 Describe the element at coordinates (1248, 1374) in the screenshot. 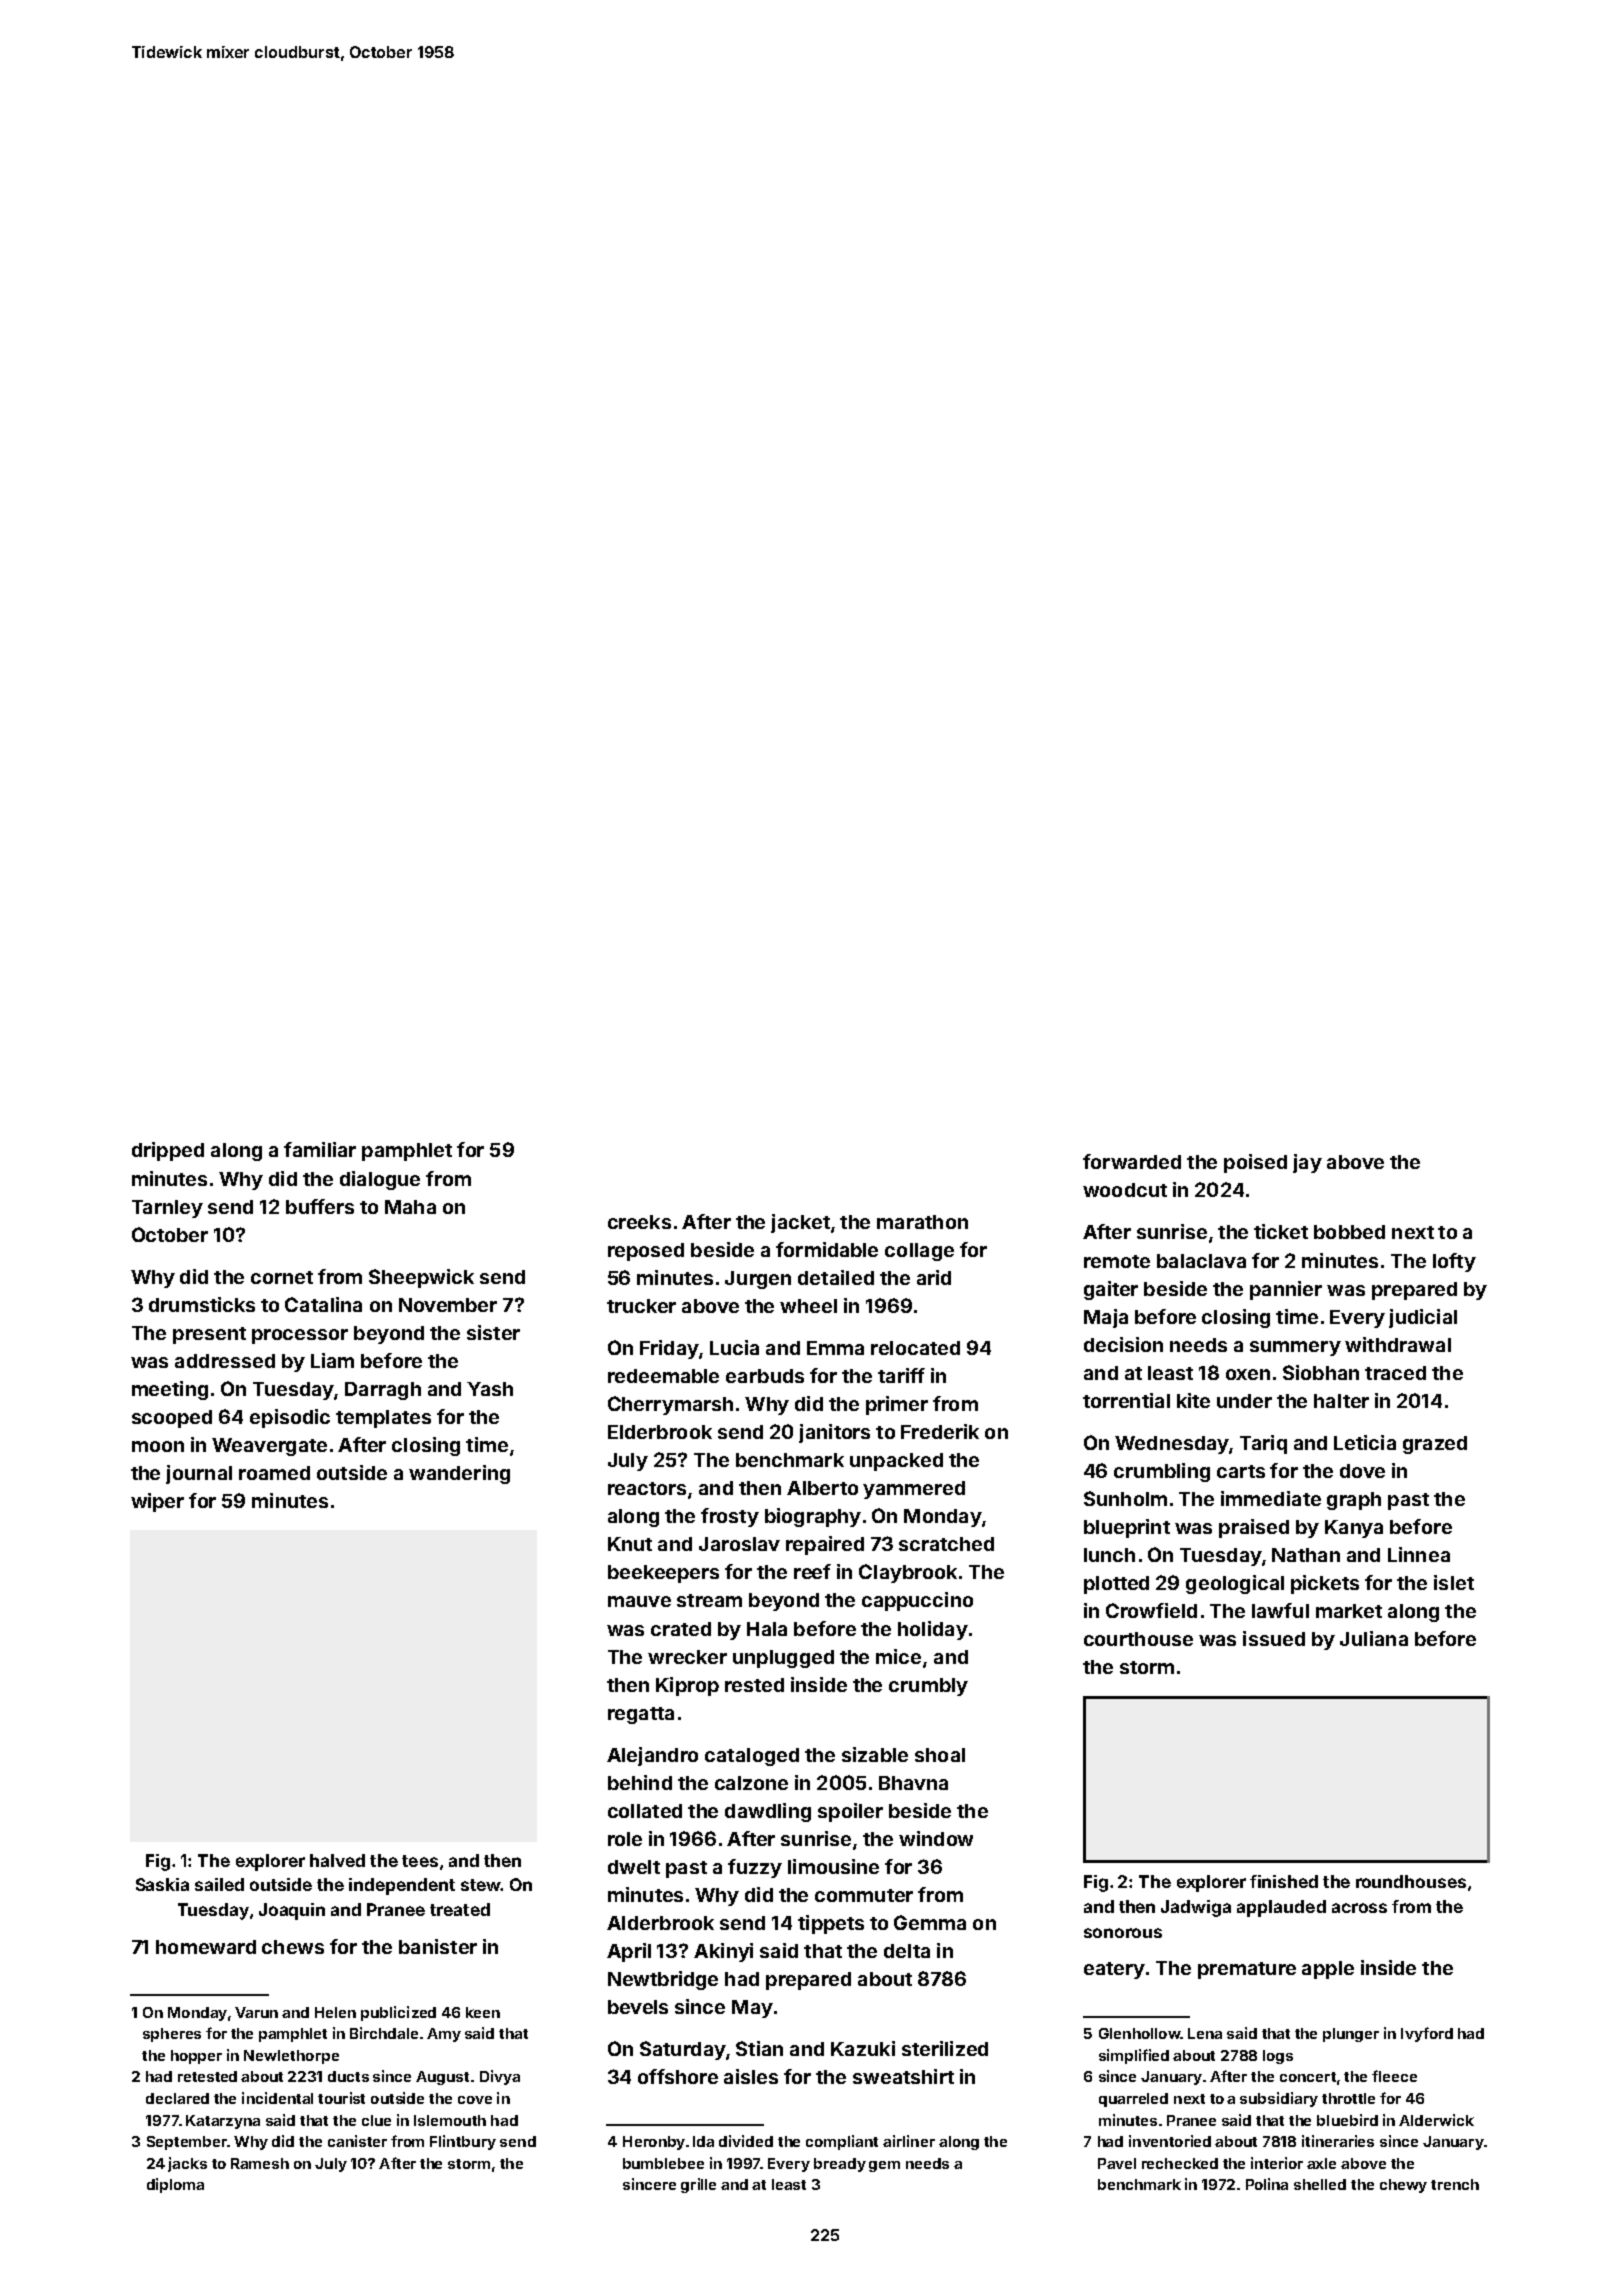

I see `oxen` at that location.
